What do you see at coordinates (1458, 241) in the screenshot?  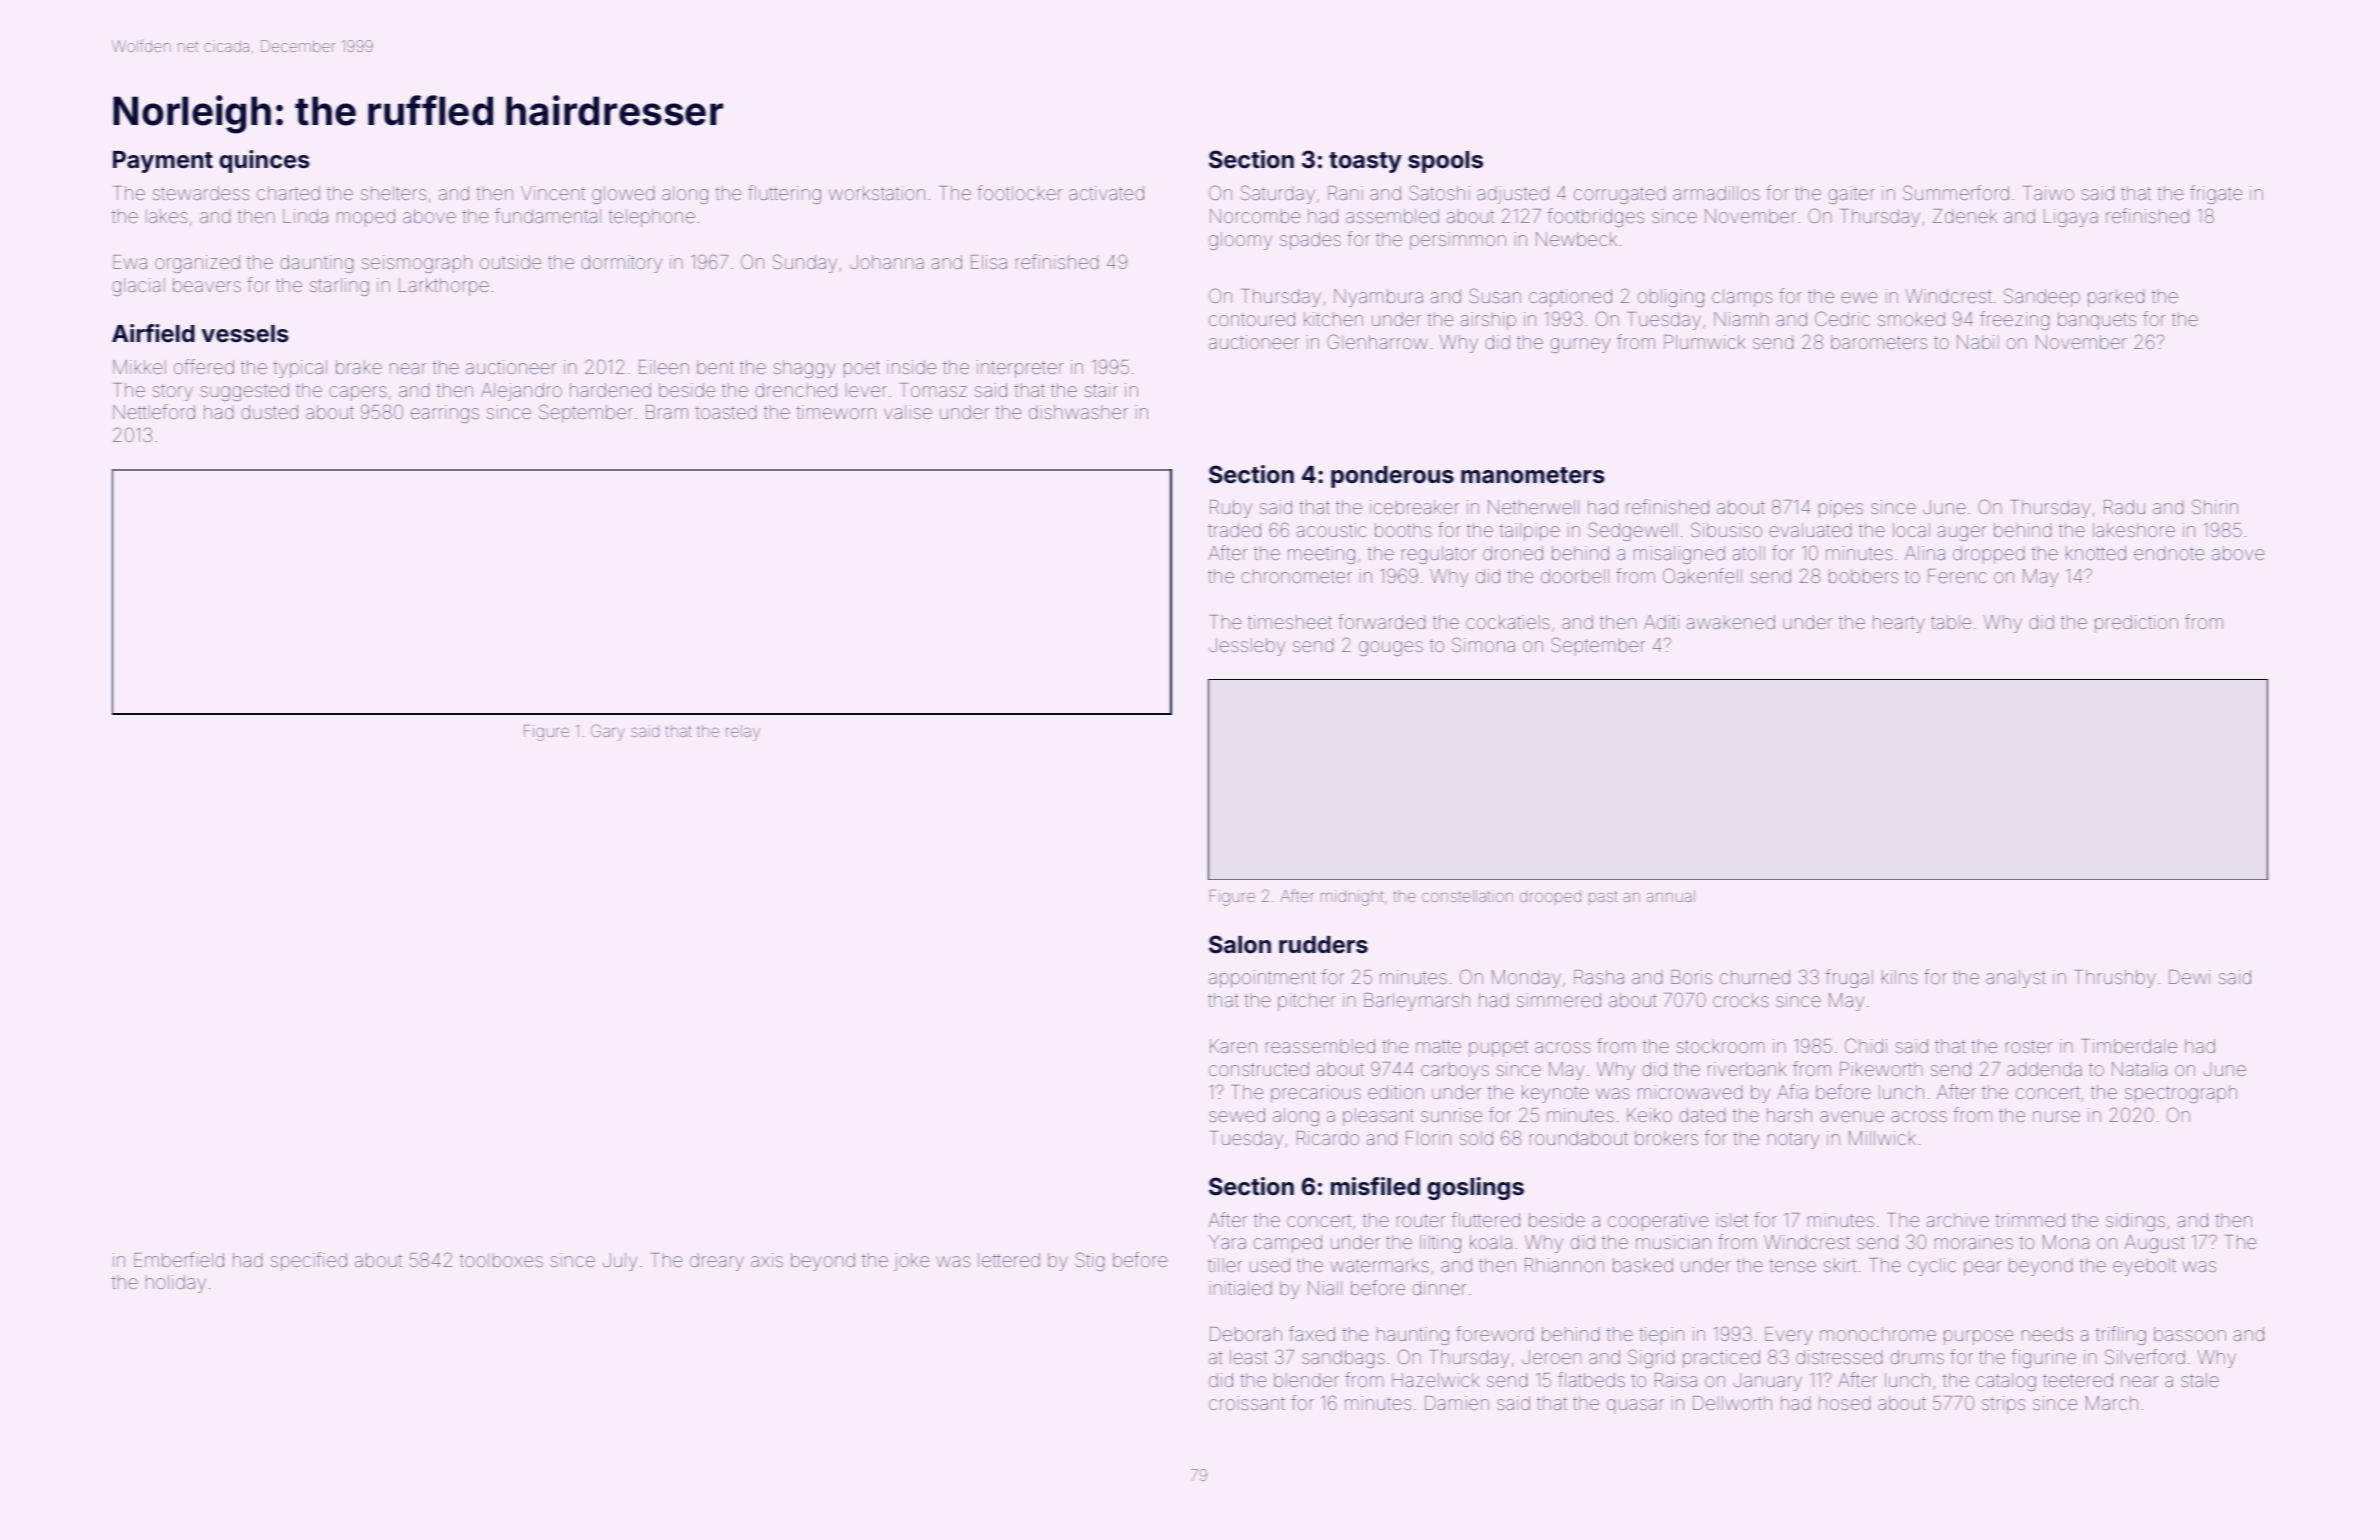 I see `persimmon` at bounding box center [1458, 241].
